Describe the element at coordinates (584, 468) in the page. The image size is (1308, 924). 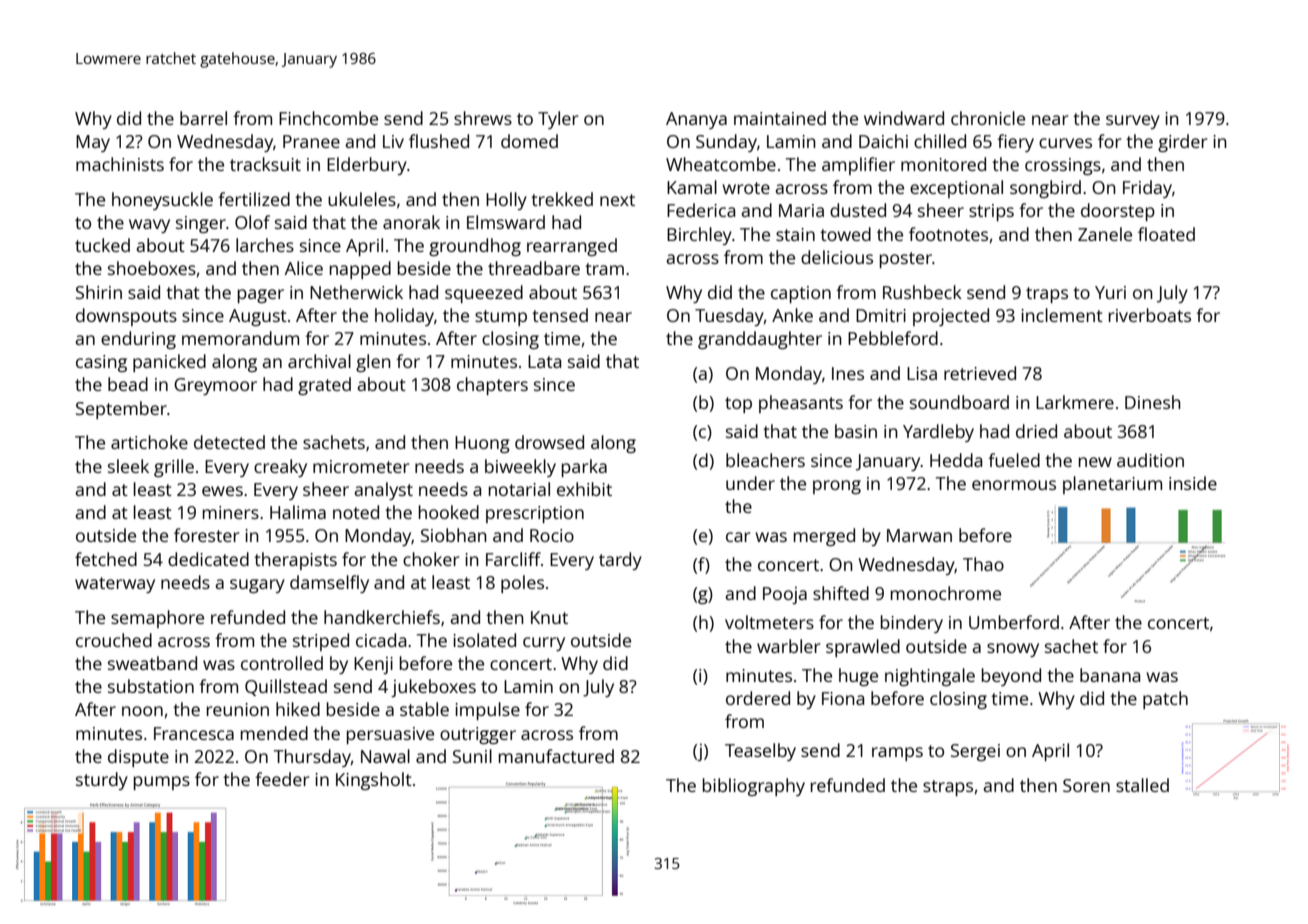
I see `parka` at that location.
